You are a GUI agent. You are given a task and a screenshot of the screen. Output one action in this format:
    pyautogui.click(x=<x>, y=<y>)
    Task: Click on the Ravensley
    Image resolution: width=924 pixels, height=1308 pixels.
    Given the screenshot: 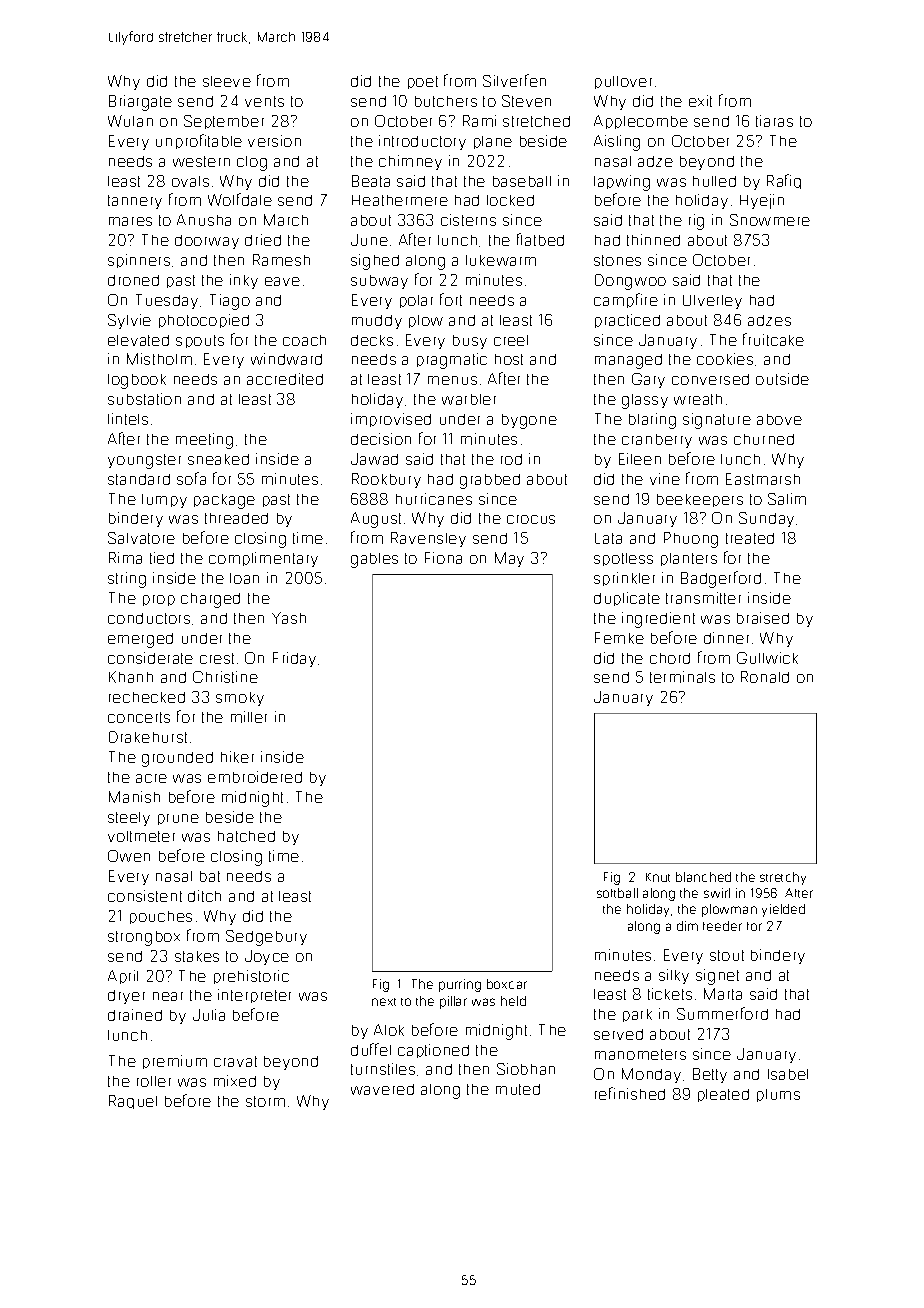 What is the action you would take?
    pyautogui.click(x=428, y=539)
